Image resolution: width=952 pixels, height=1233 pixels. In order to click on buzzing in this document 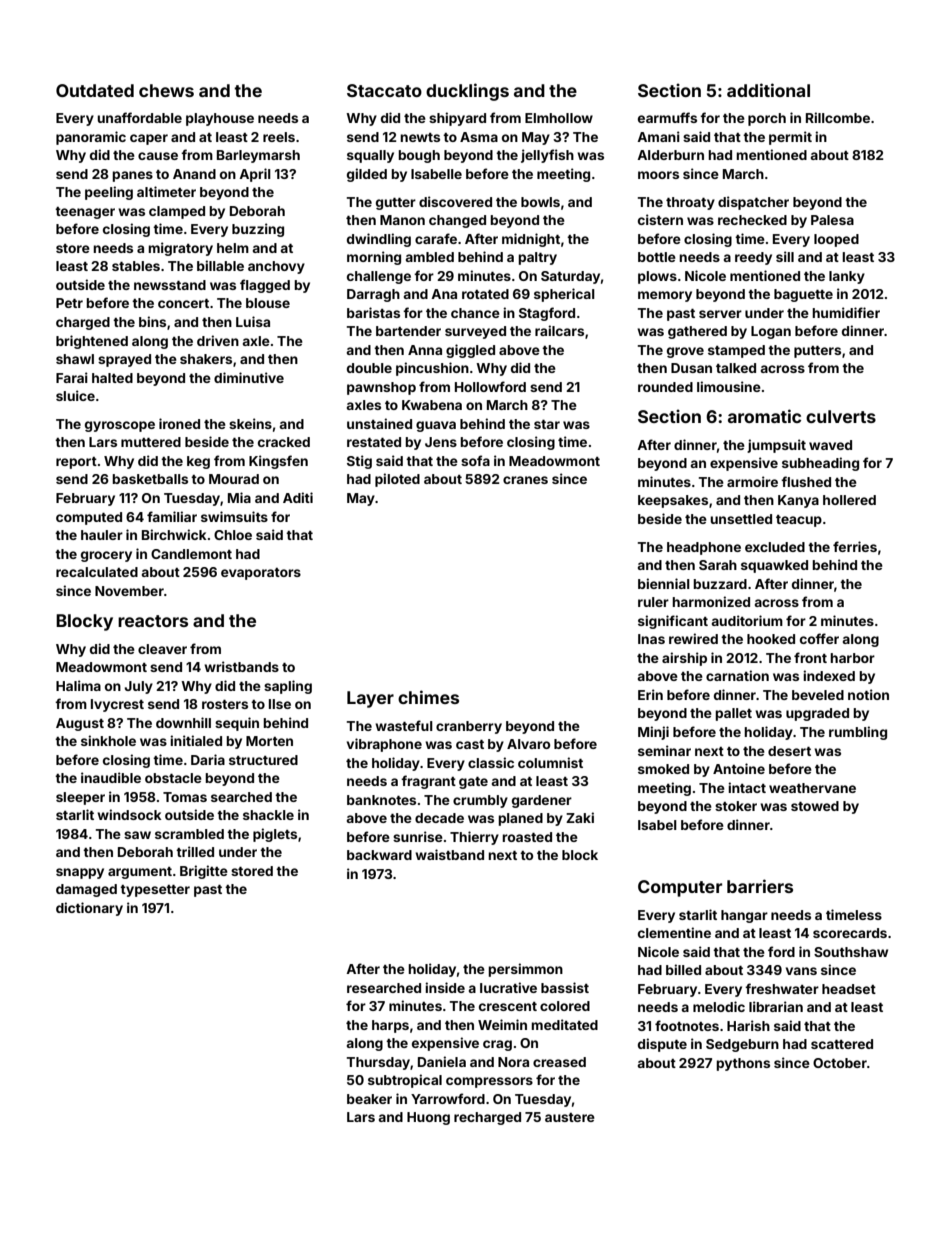, I will do `click(258, 230)`.
